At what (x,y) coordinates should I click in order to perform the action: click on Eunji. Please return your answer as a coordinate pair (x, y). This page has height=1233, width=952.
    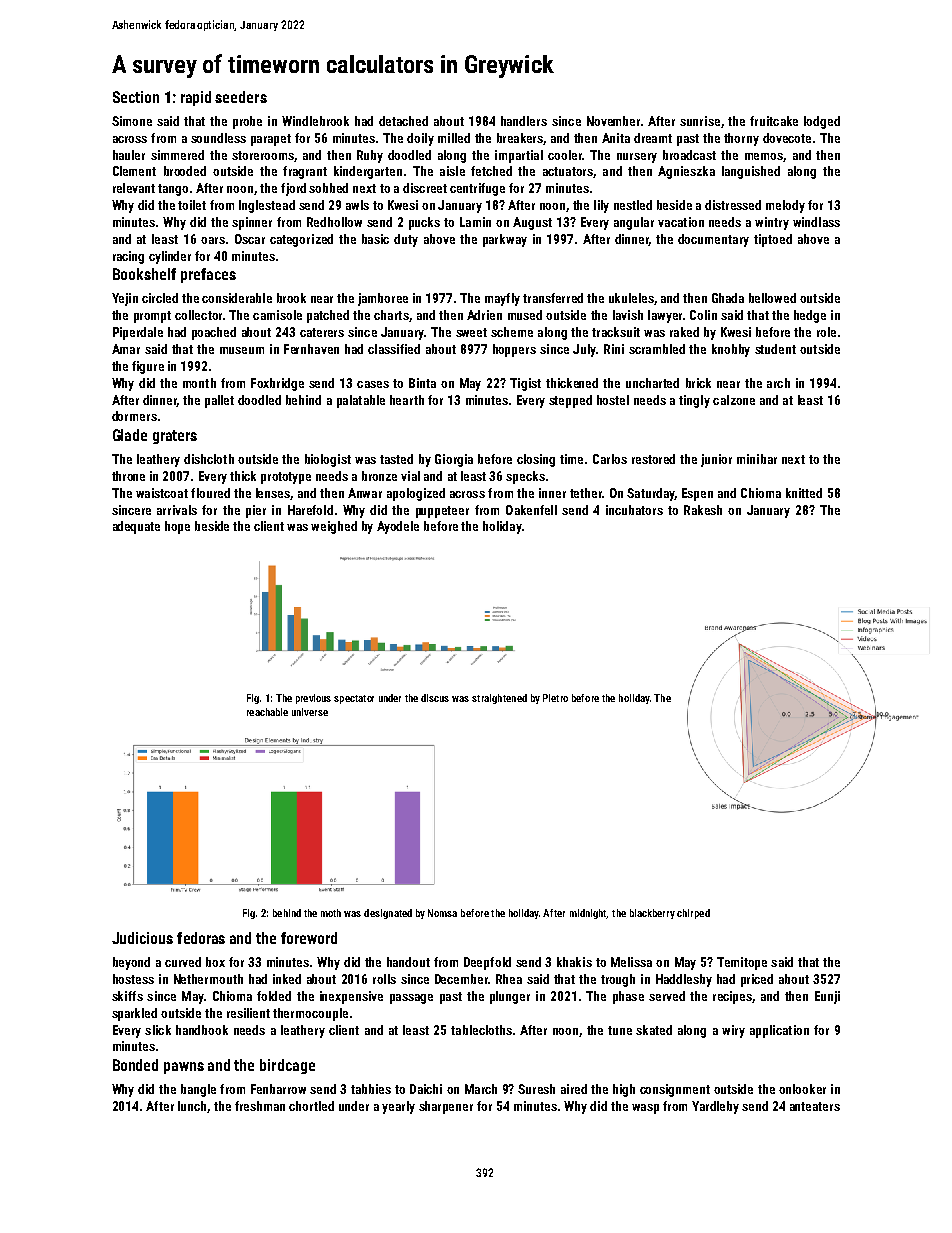
    Looking at the image, I should click on (827, 997).
